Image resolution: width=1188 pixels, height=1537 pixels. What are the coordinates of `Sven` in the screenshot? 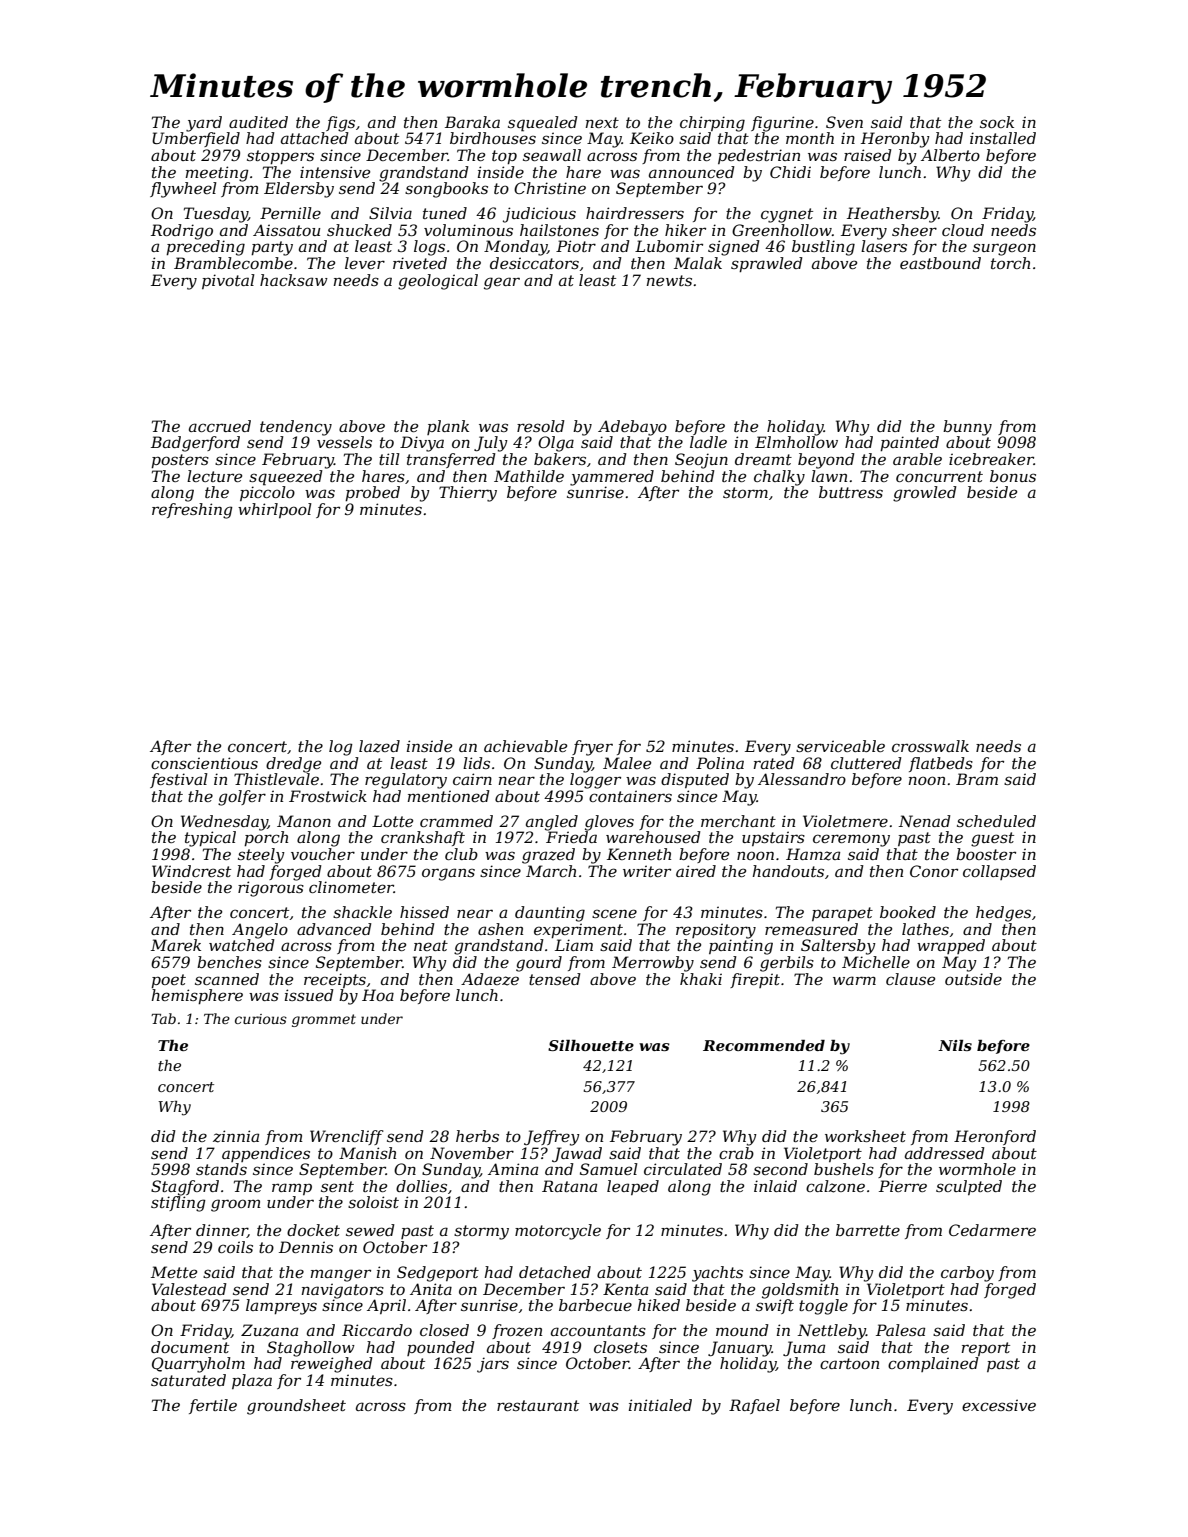 It's located at (844, 122).
